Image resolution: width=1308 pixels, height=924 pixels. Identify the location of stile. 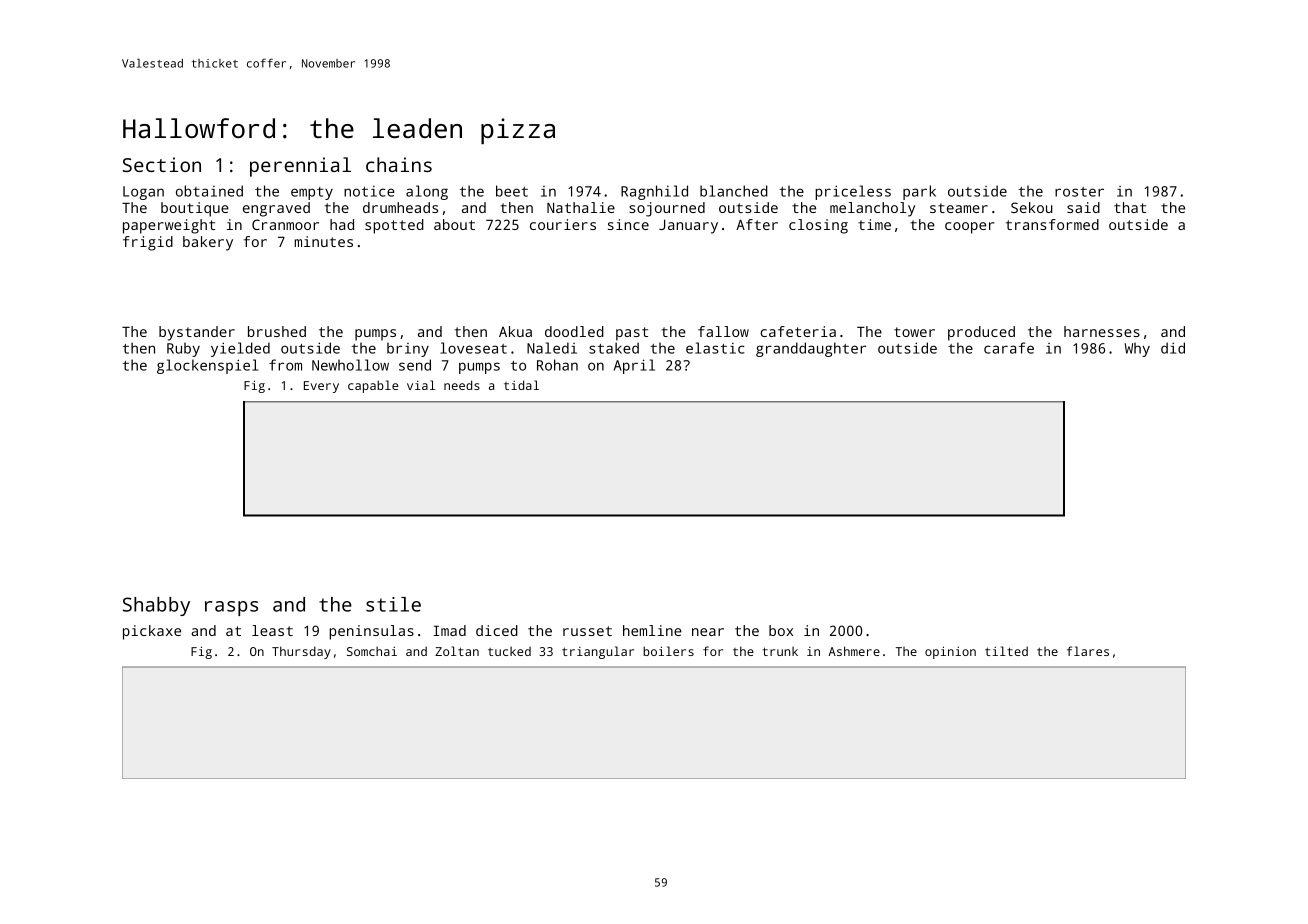
(393, 604).
